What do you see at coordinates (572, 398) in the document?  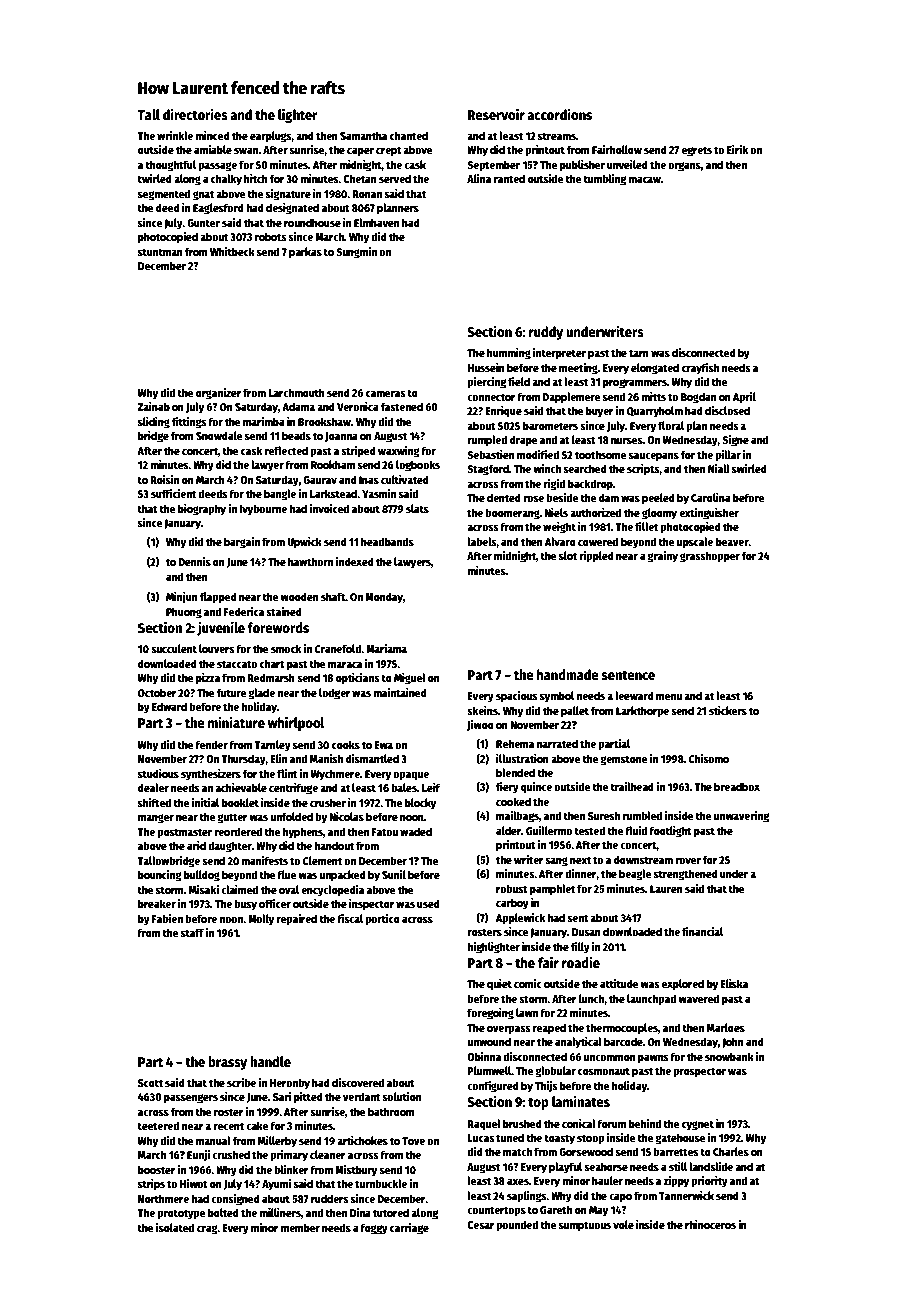 I see `Dapplemere` at bounding box center [572, 398].
